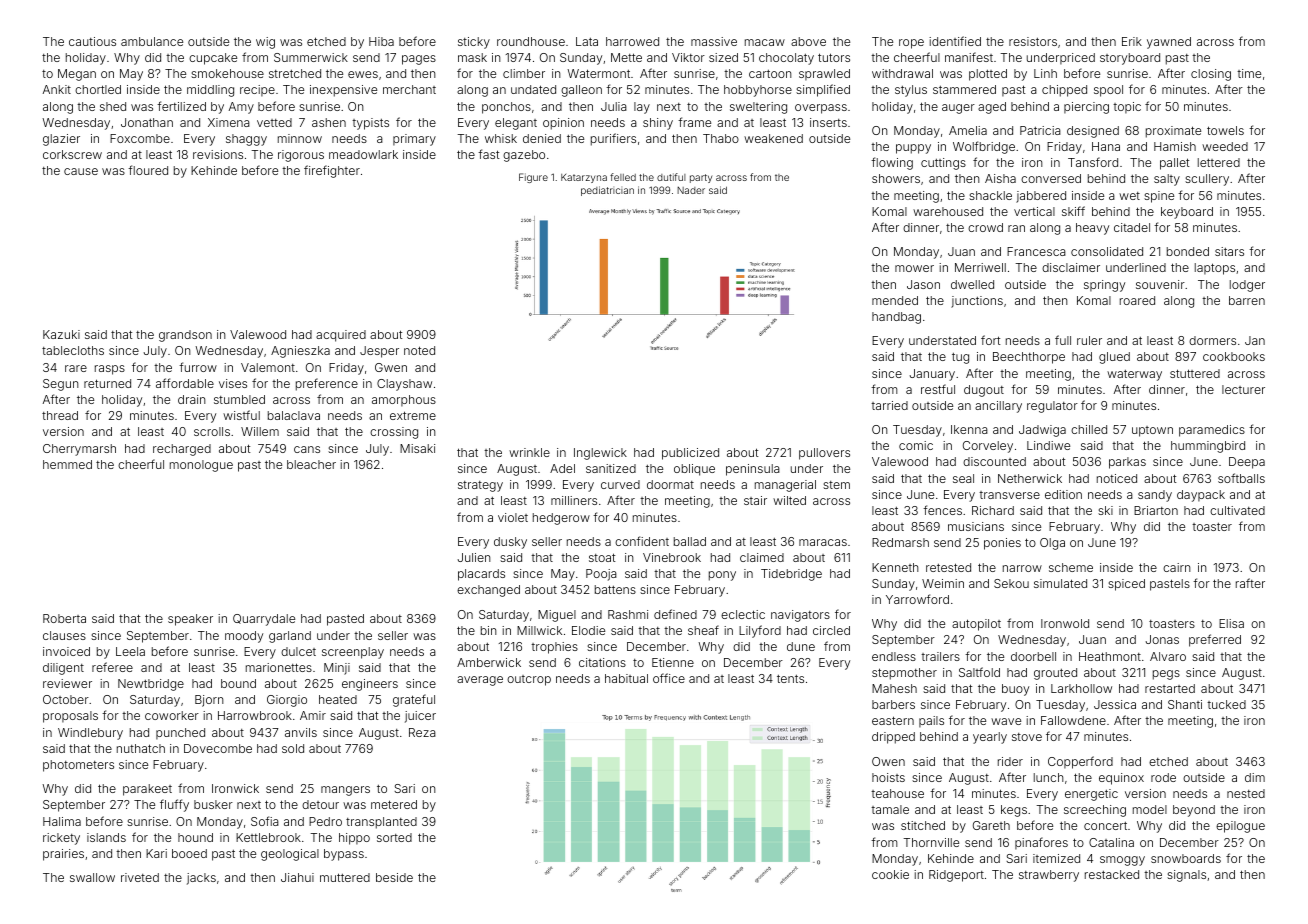 Image resolution: width=1308 pixels, height=924 pixels. Describe the element at coordinates (152, 41) in the image. I see `ambulance` at that location.
